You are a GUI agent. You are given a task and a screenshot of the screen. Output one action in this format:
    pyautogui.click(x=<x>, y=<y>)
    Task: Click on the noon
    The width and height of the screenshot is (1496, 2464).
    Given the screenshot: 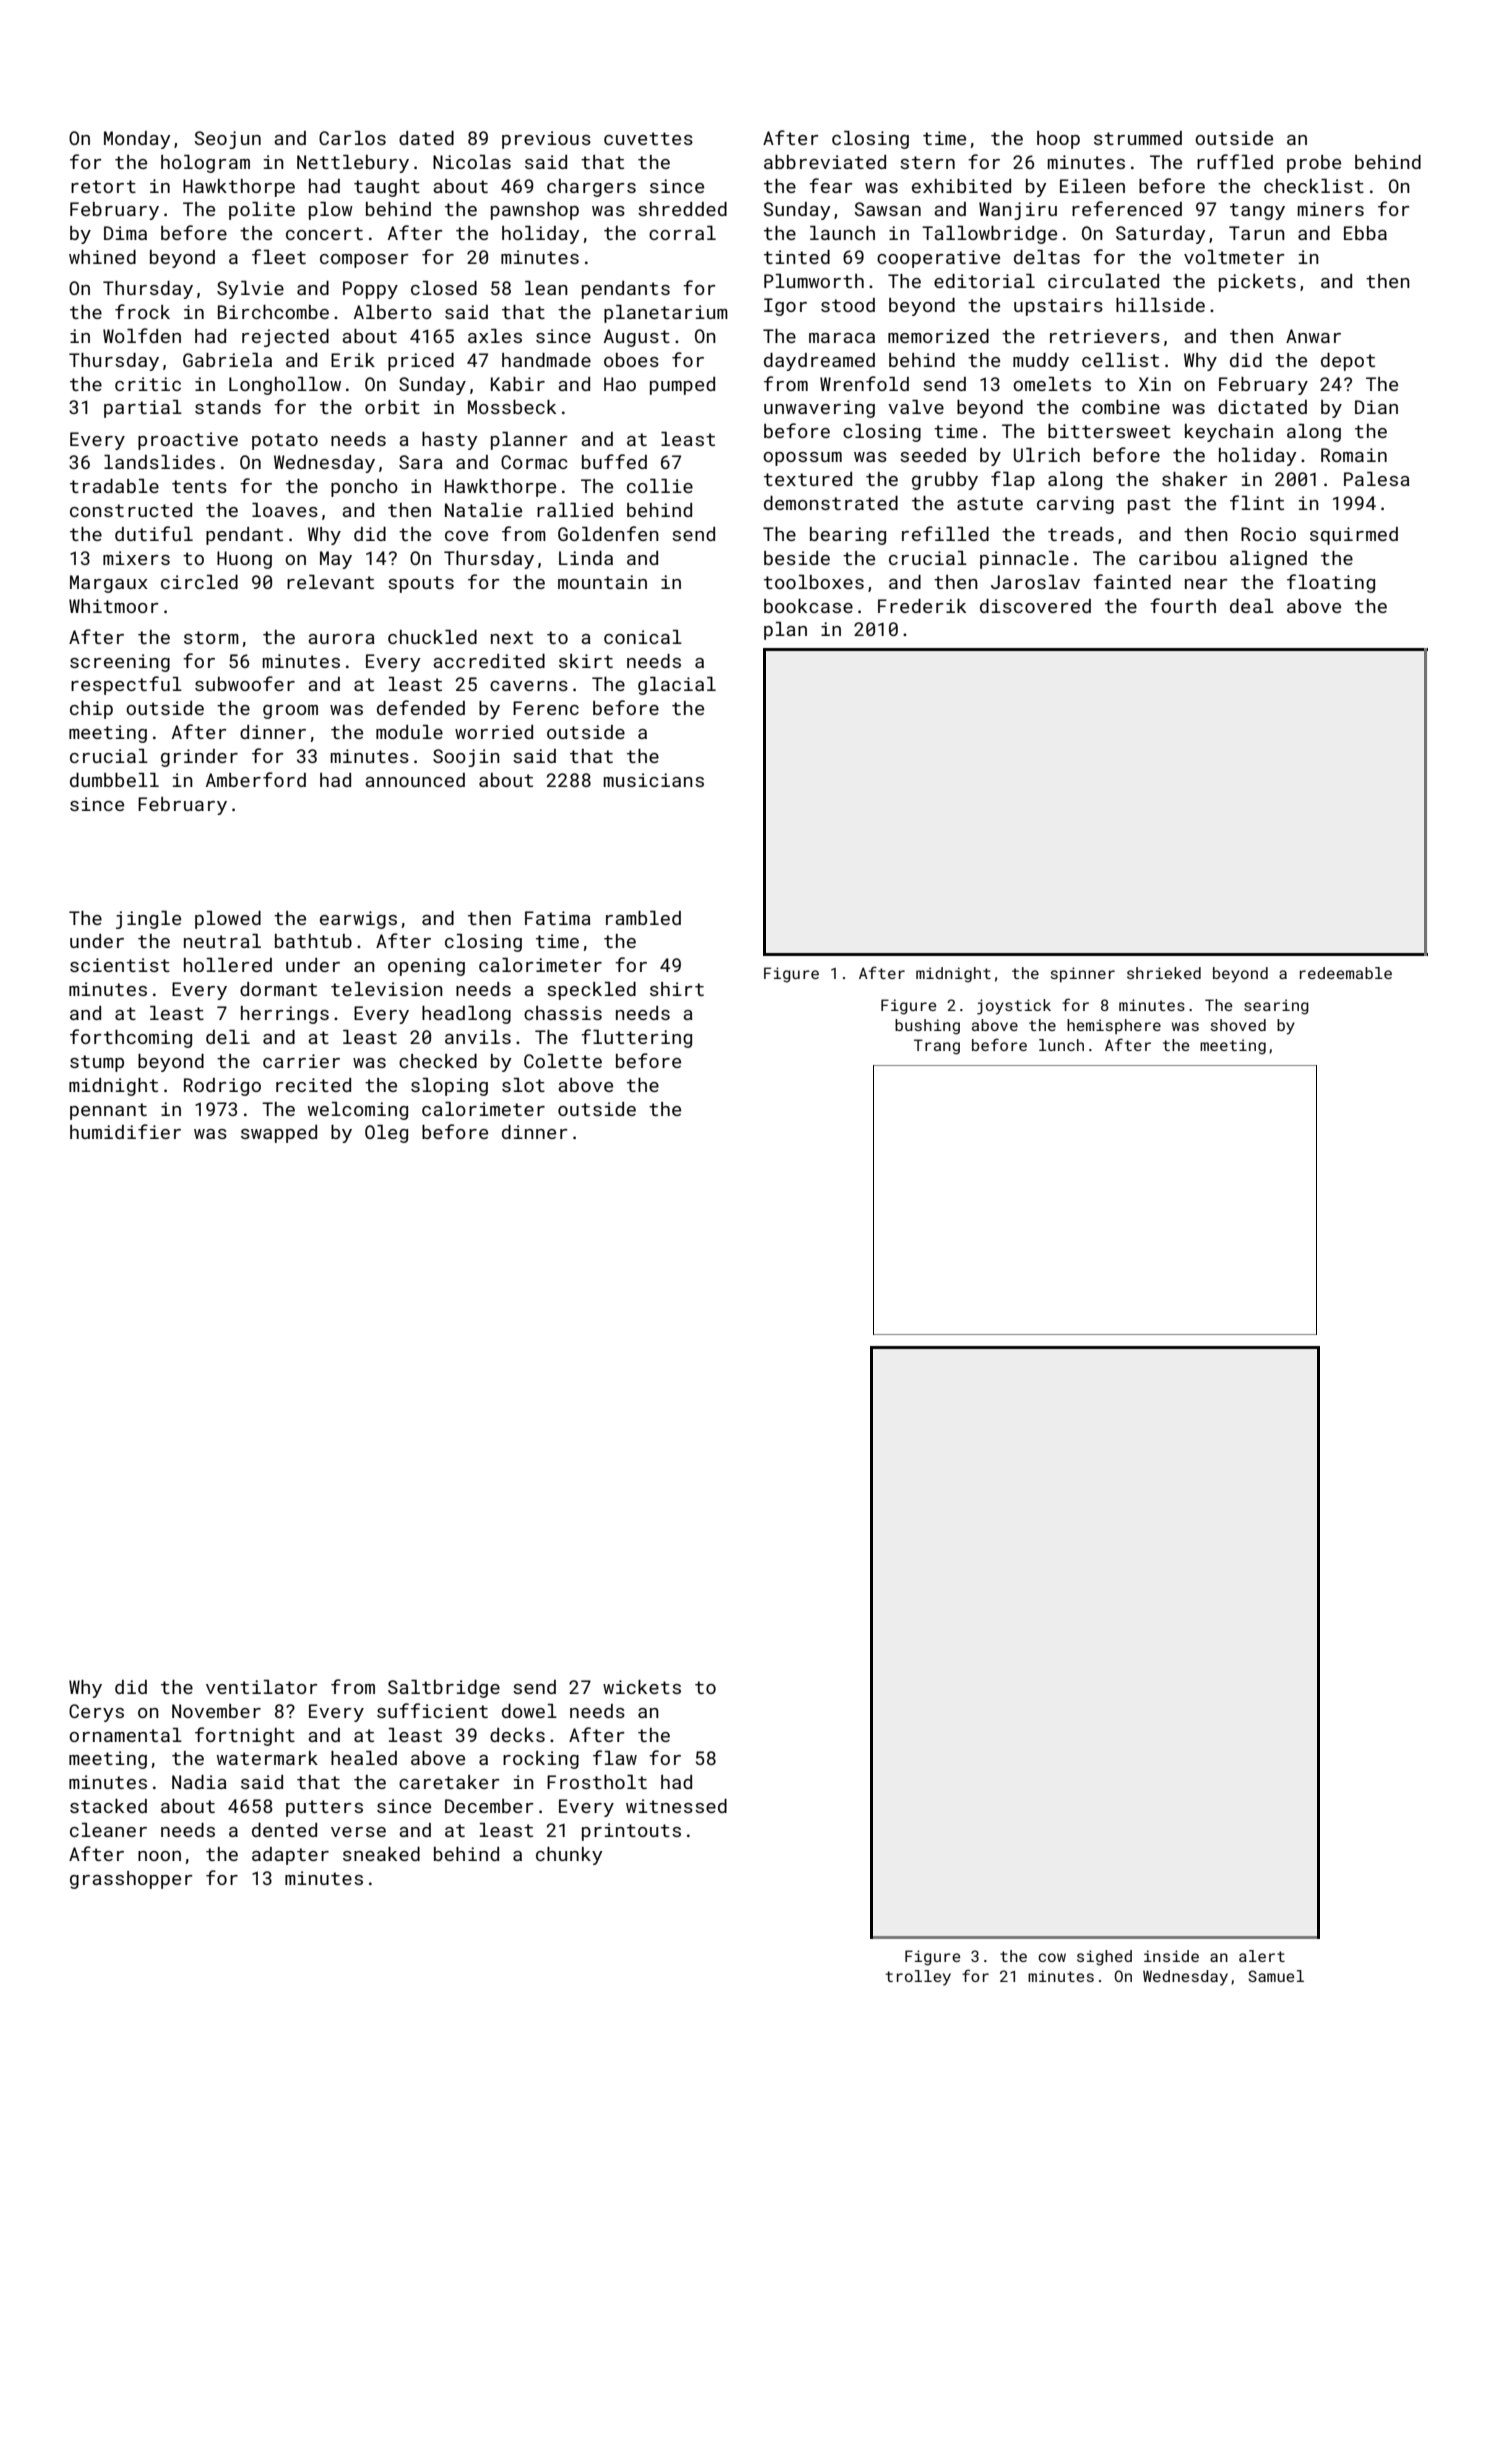 What is the action you would take?
    pyautogui.click(x=159, y=1856)
